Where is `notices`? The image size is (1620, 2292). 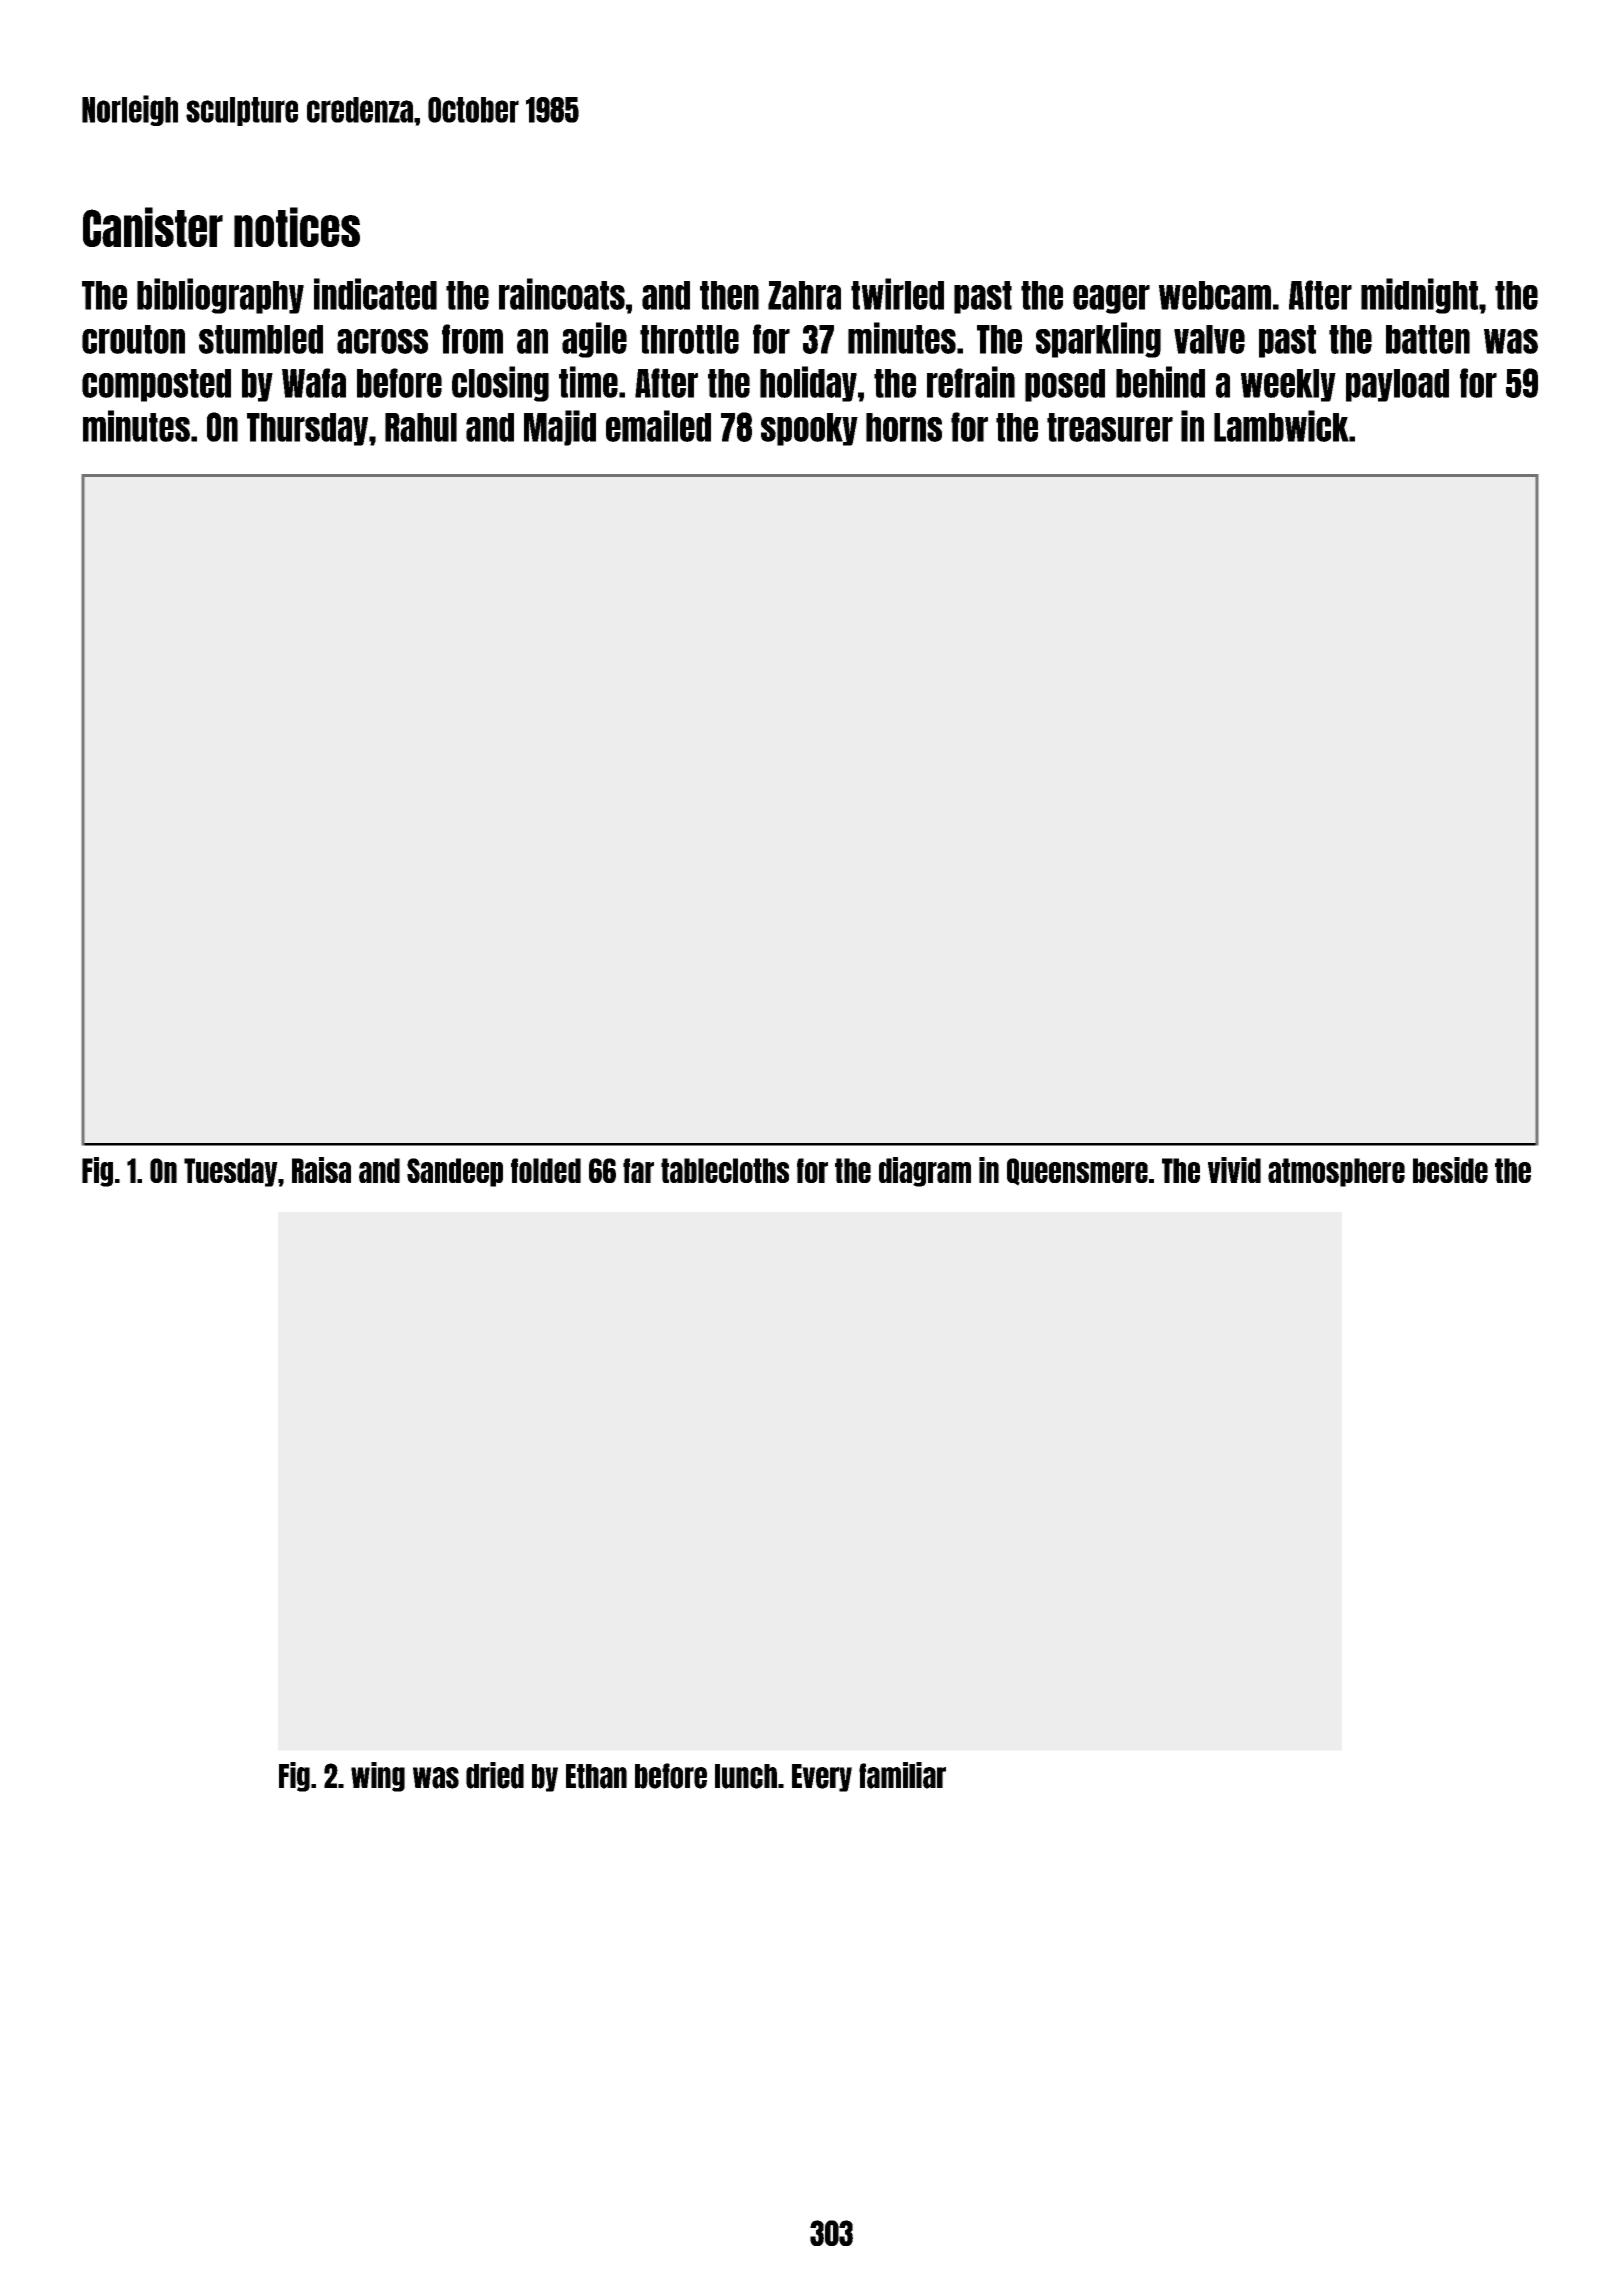
notices is located at coordinates (297, 227).
